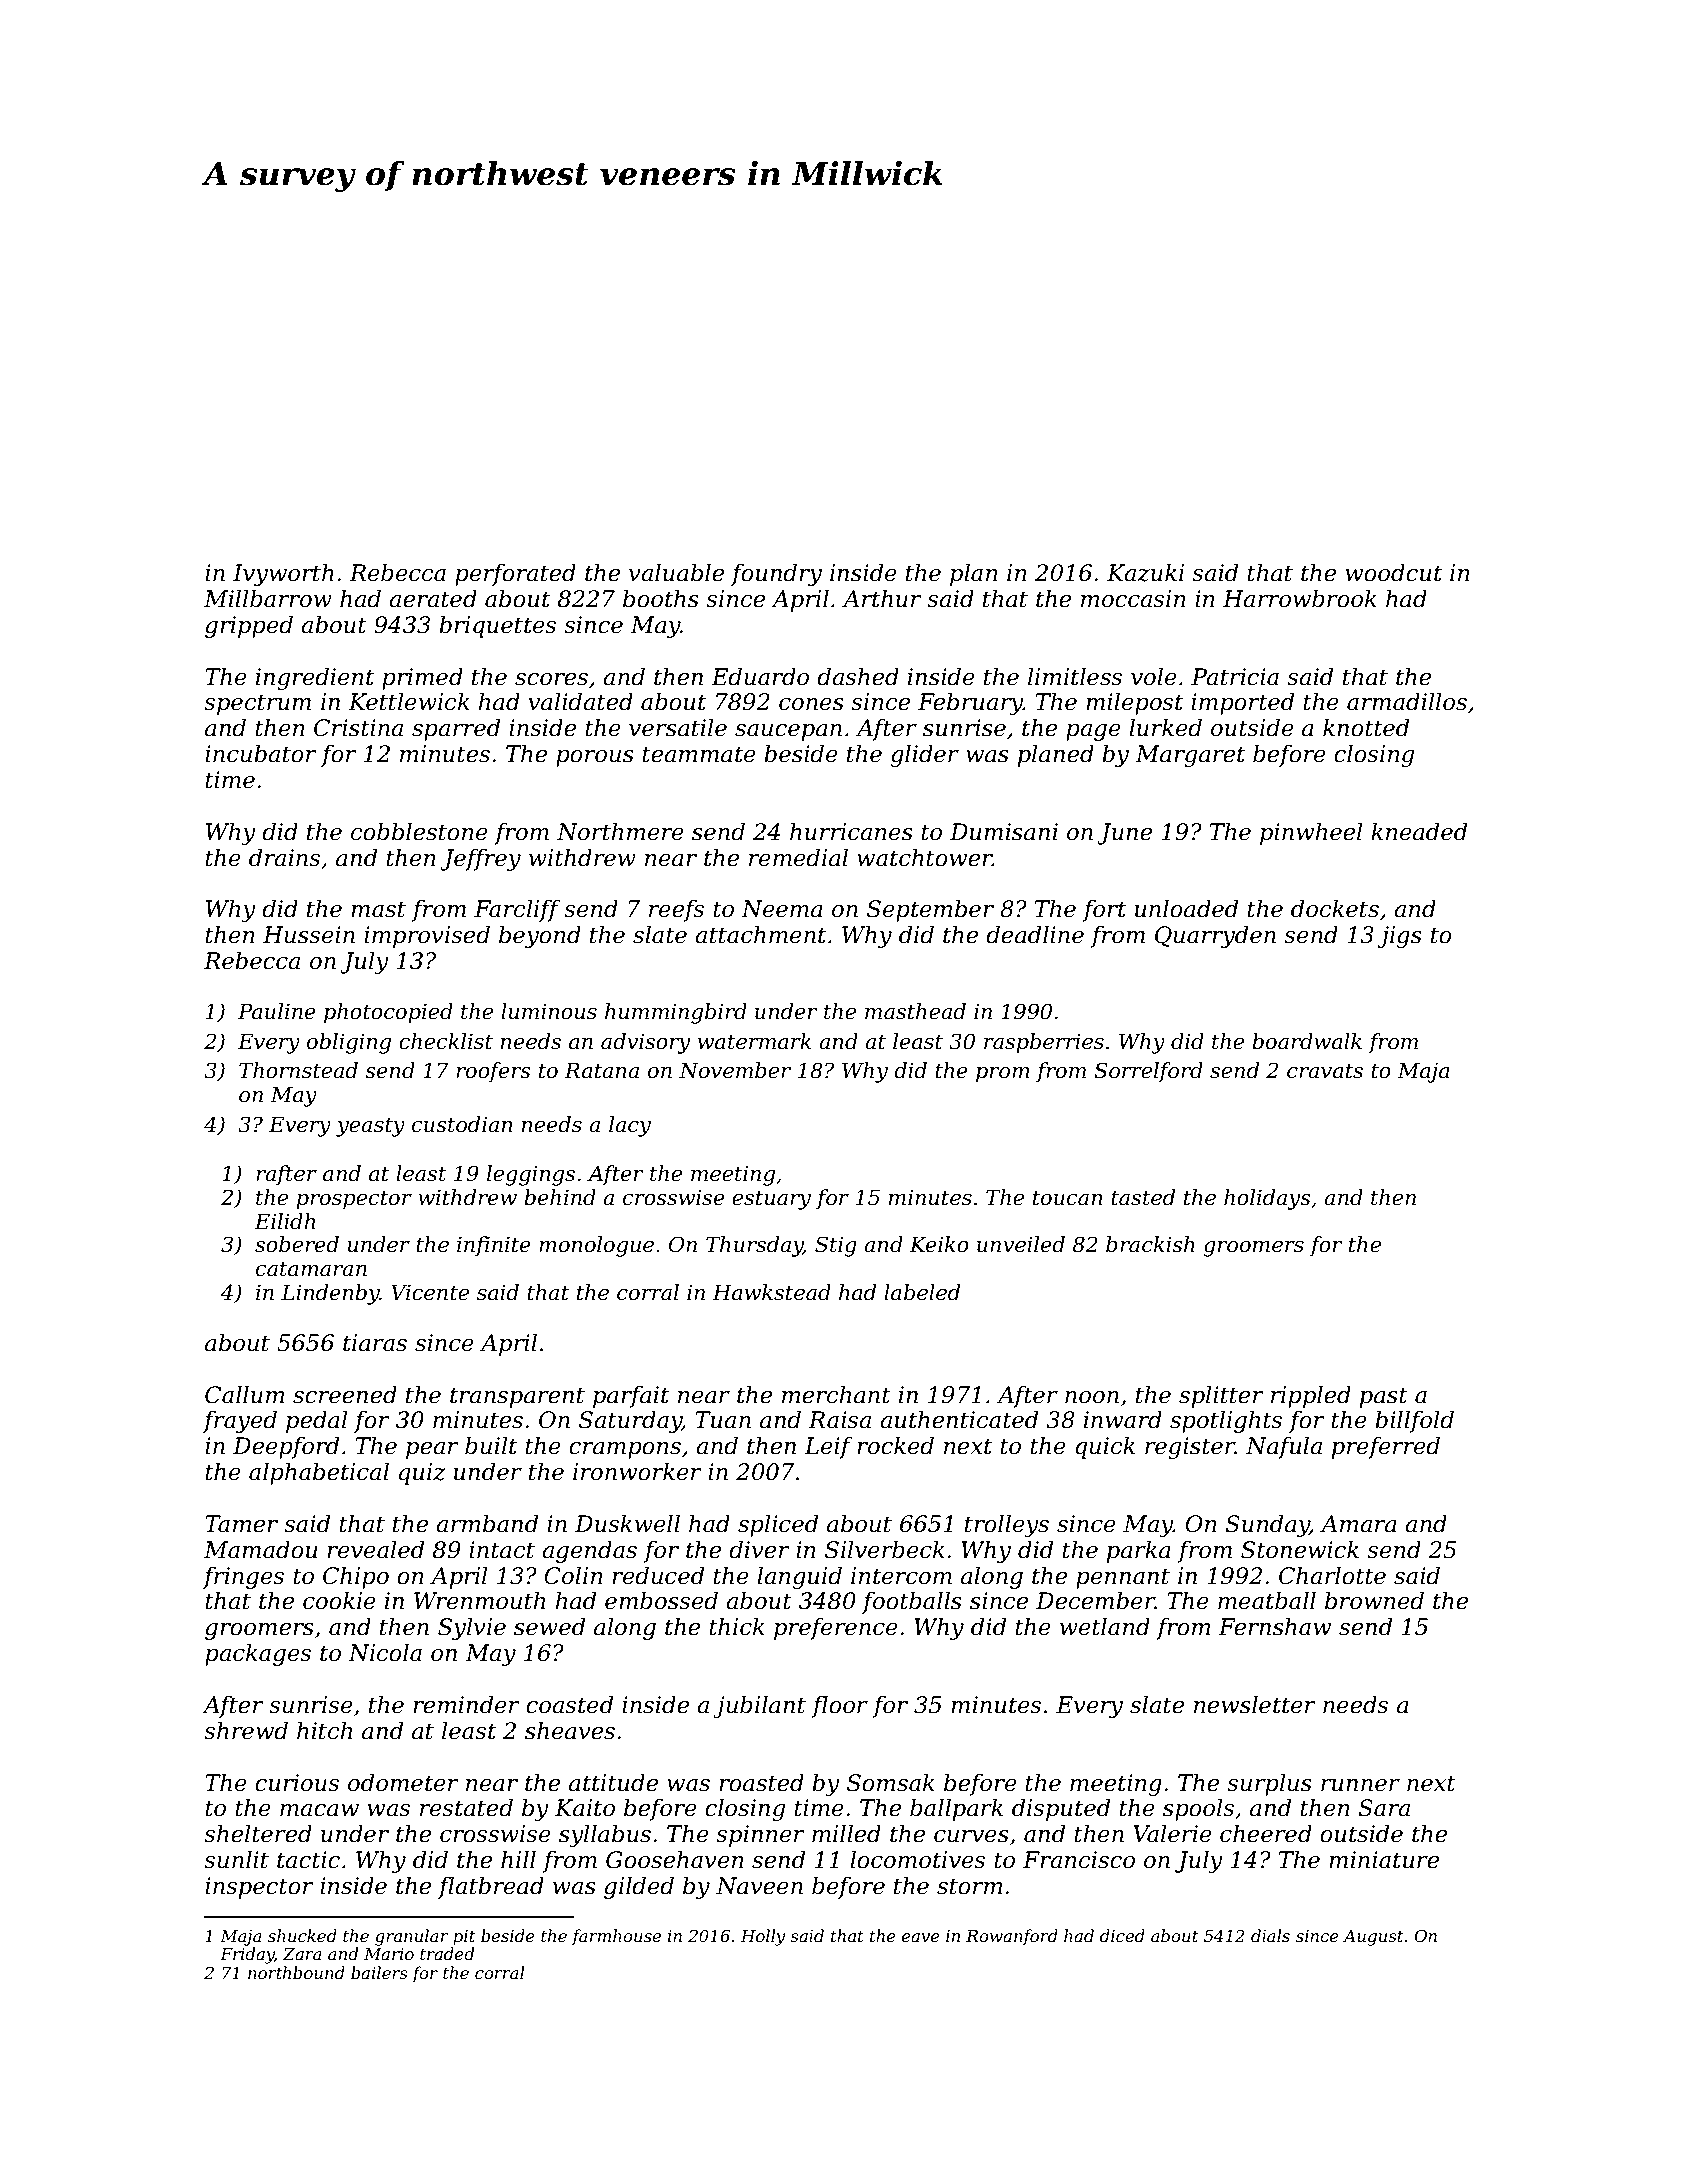 This page has height=2178, width=1683. Describe the element at coordinates (1335, 908) in the page. I see `dockets` at that location.
